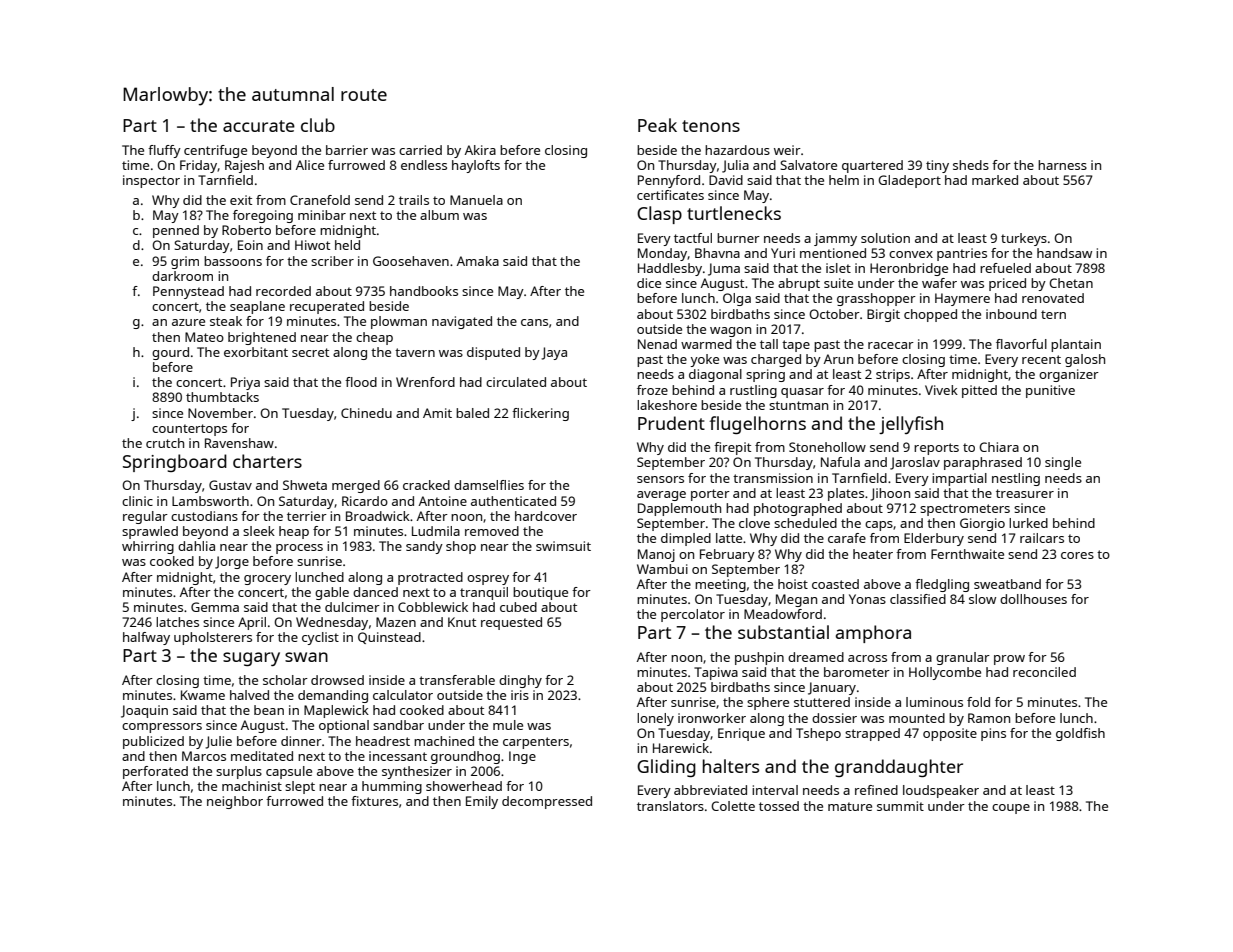 This screenshot has height=952, width=1233. I want to click on accurate, so click(259, 126).
